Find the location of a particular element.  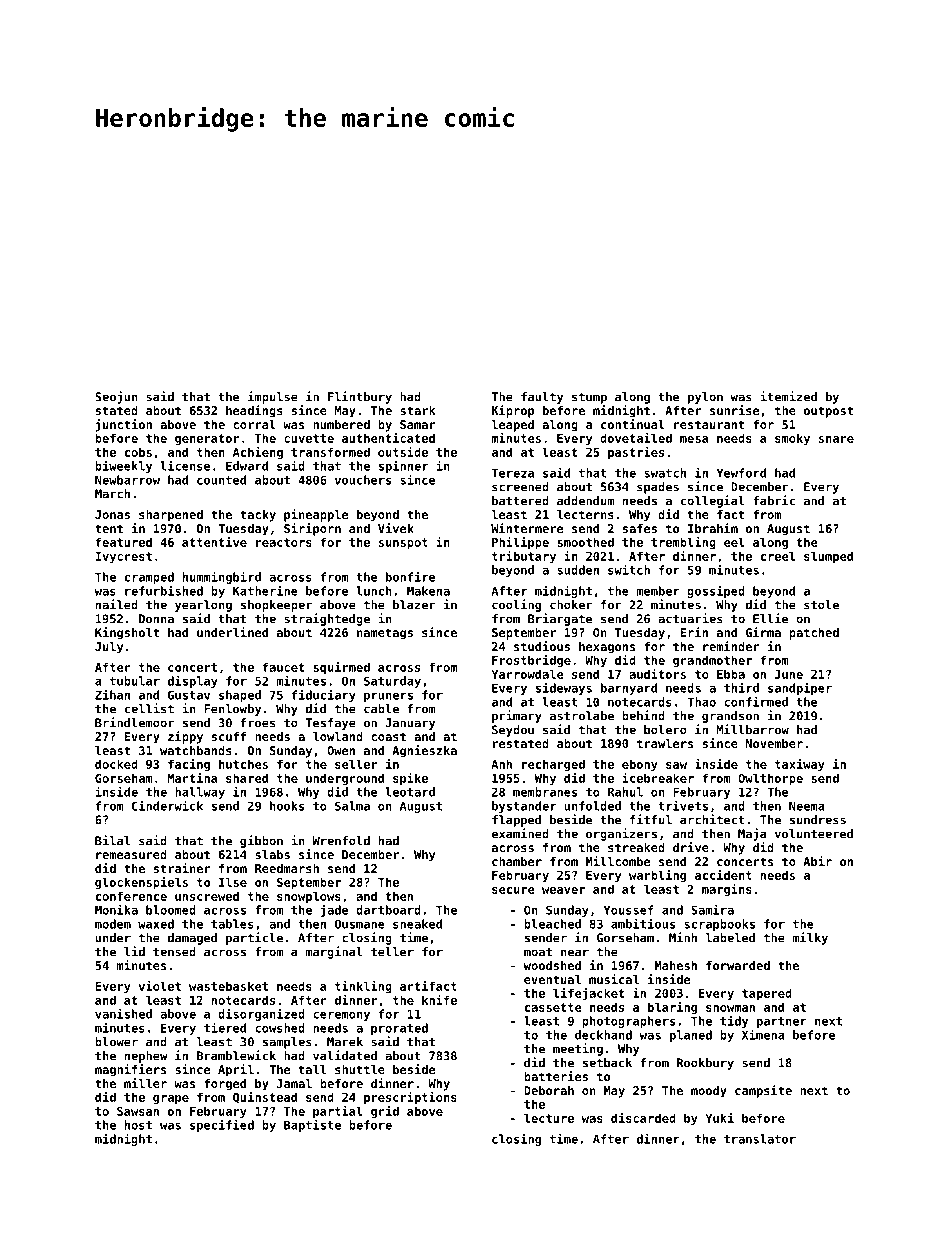

milky is located at coordinates (810, 938).
